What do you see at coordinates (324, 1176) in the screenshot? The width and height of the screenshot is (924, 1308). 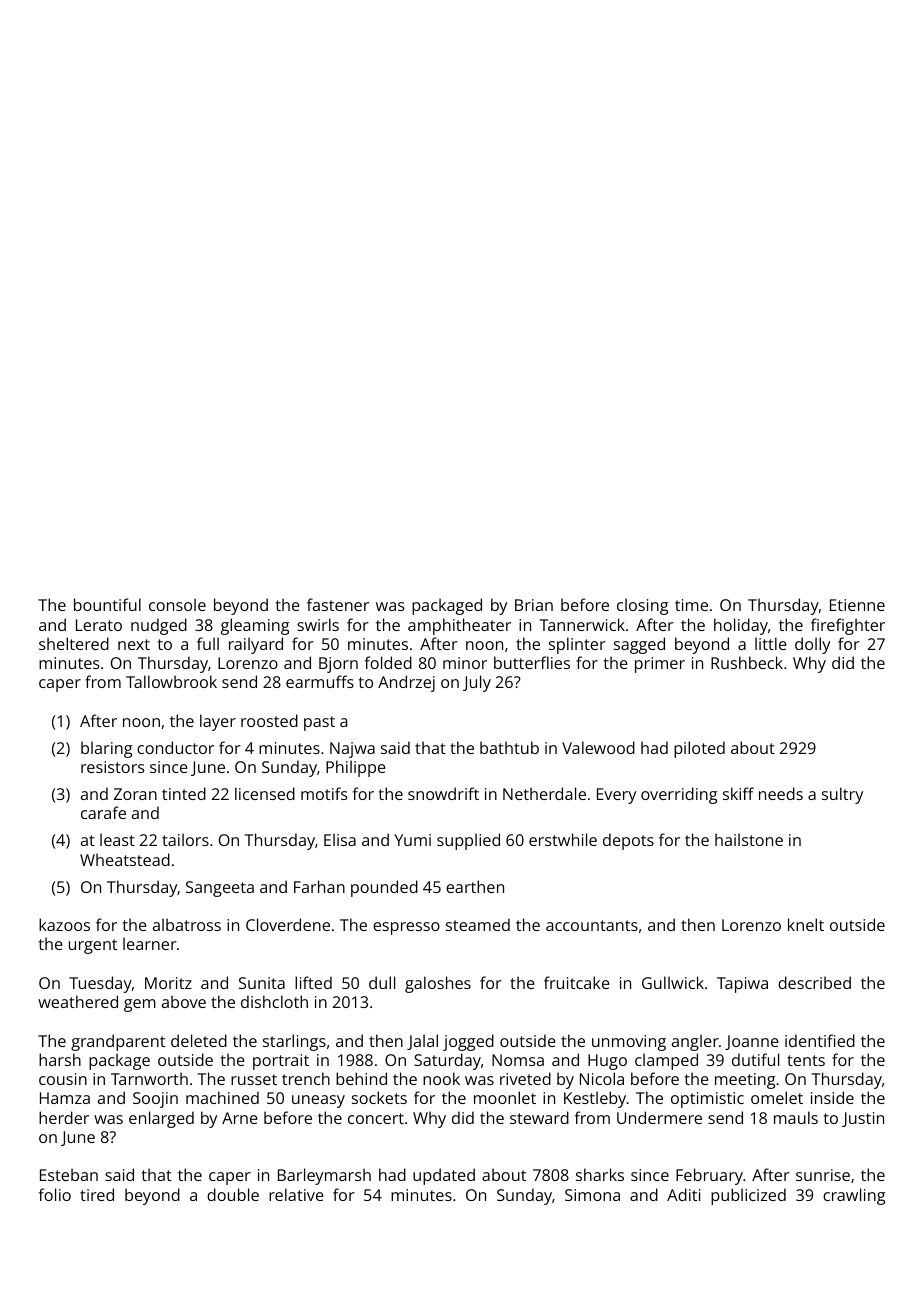 I see `Barleymarsh` at bounding box center [324, 1176].
